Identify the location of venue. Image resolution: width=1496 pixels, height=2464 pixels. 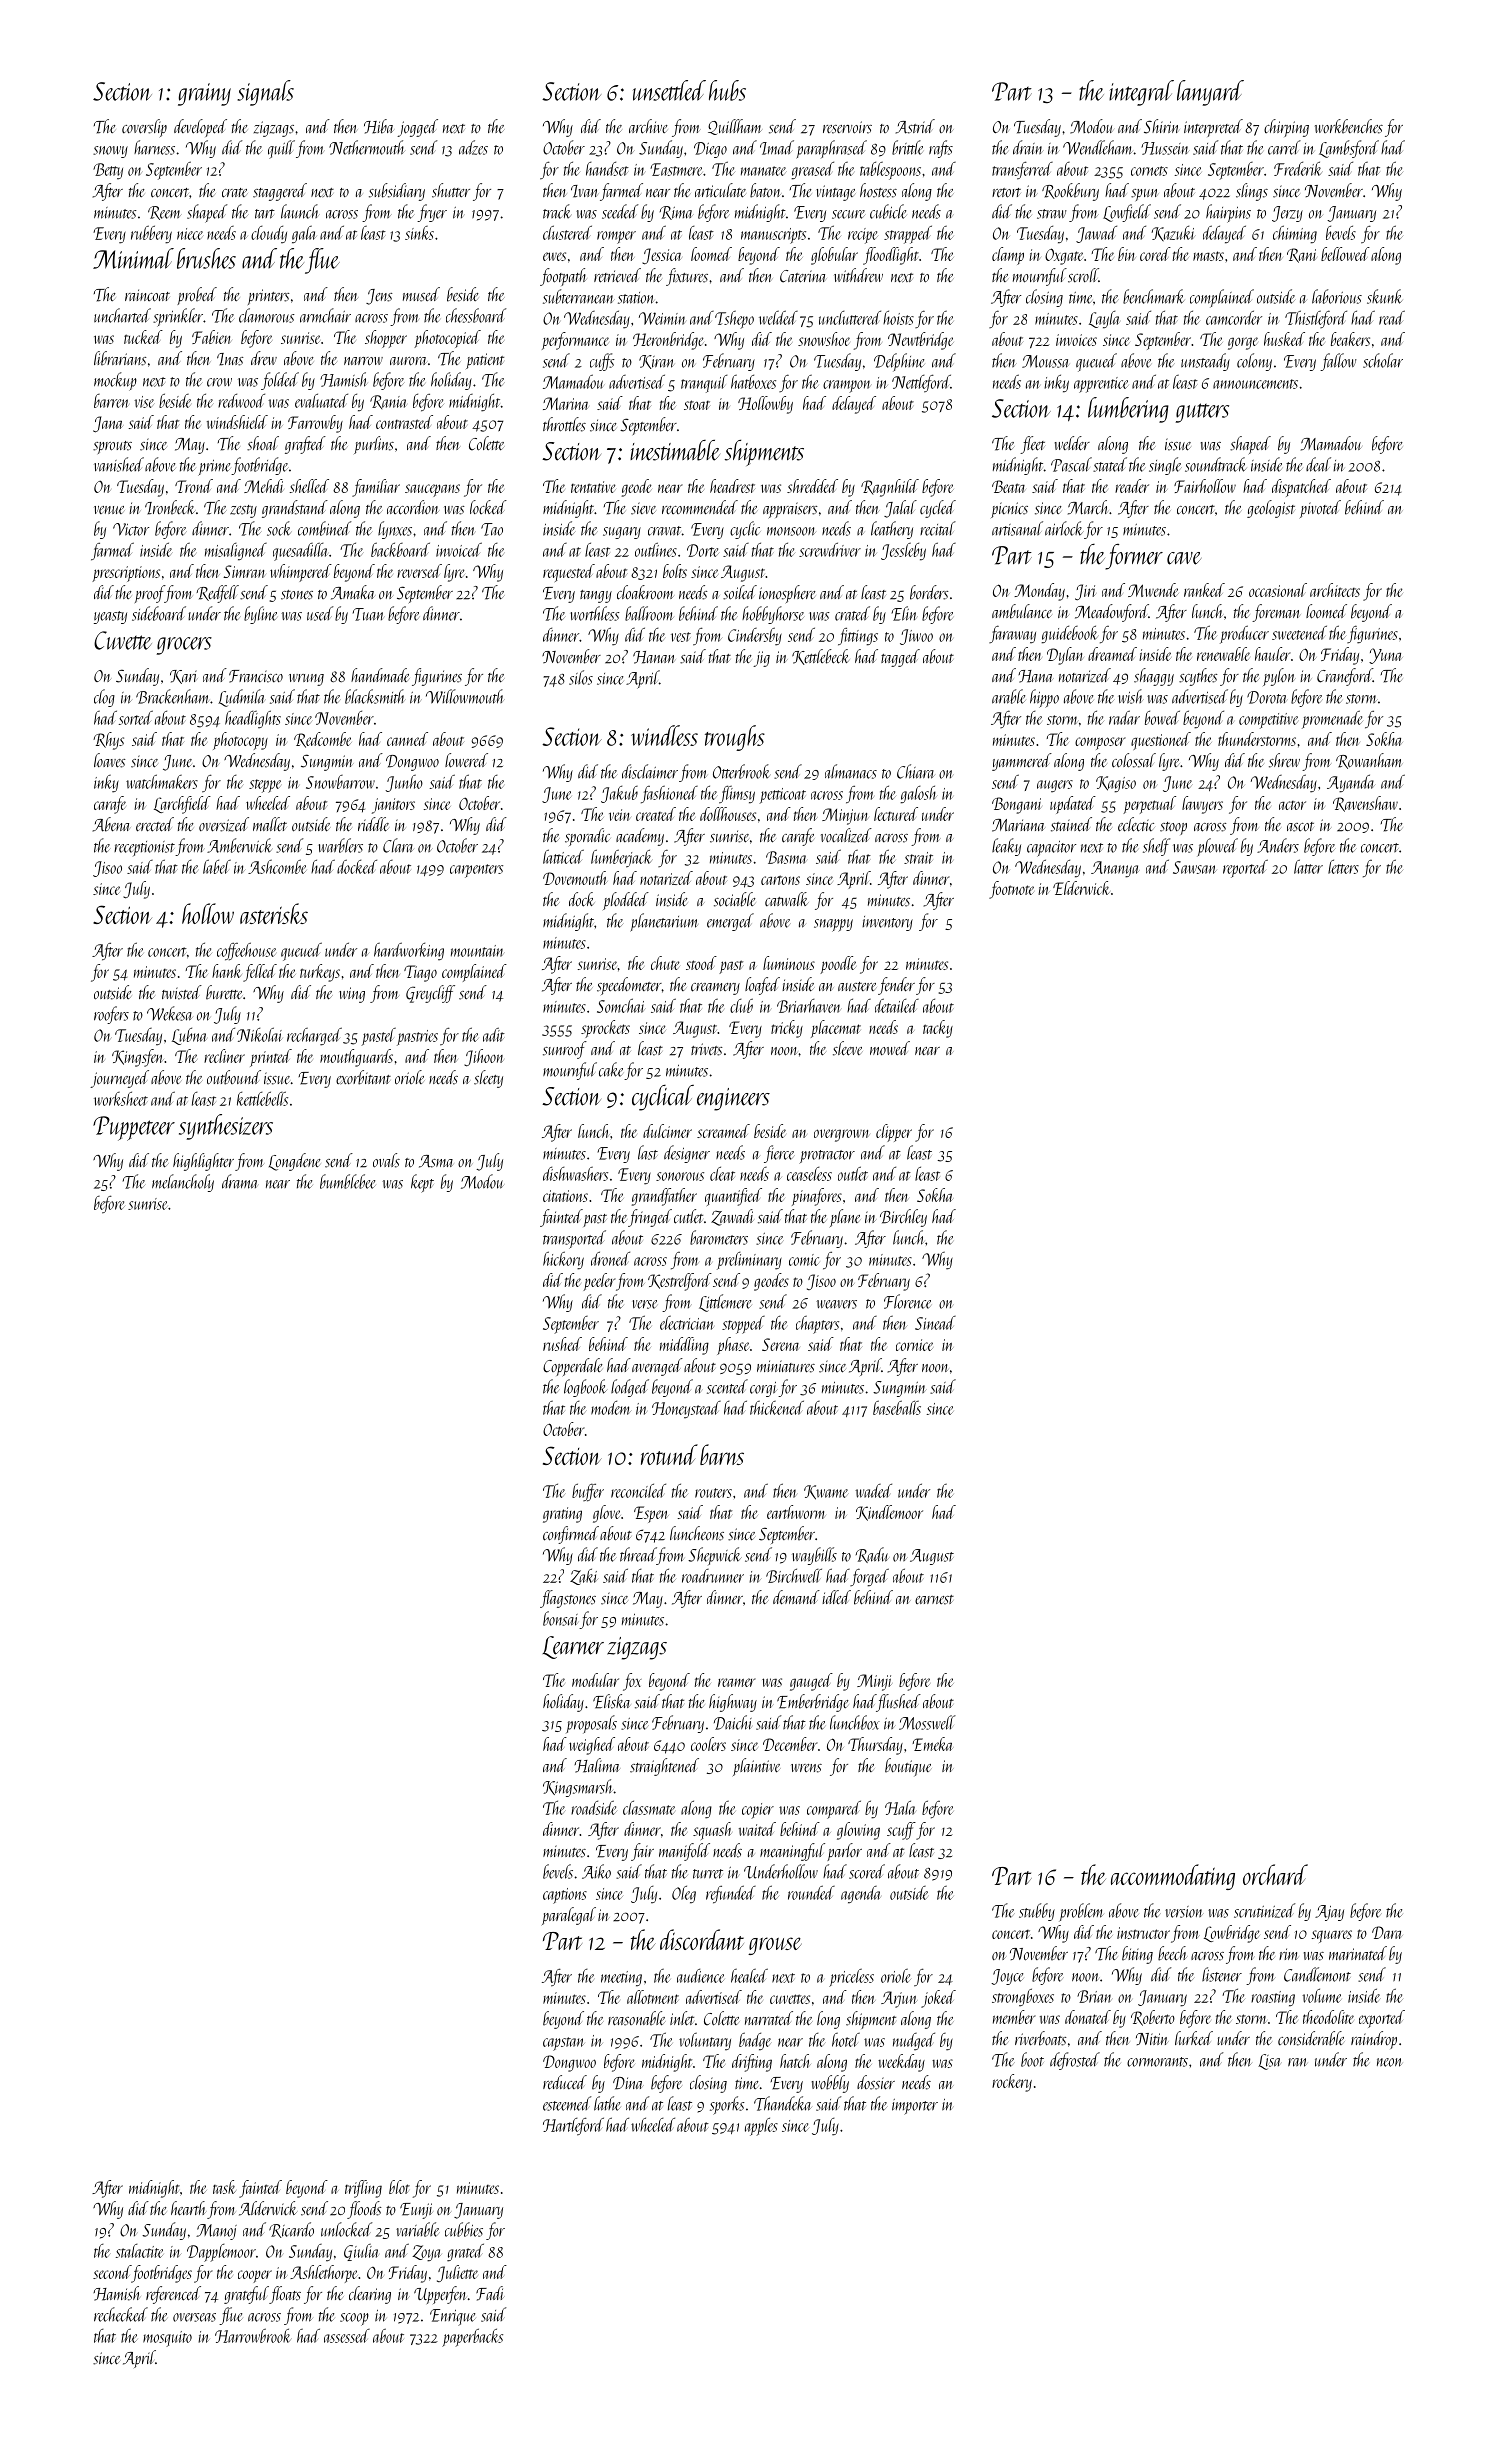
(109, 510).
